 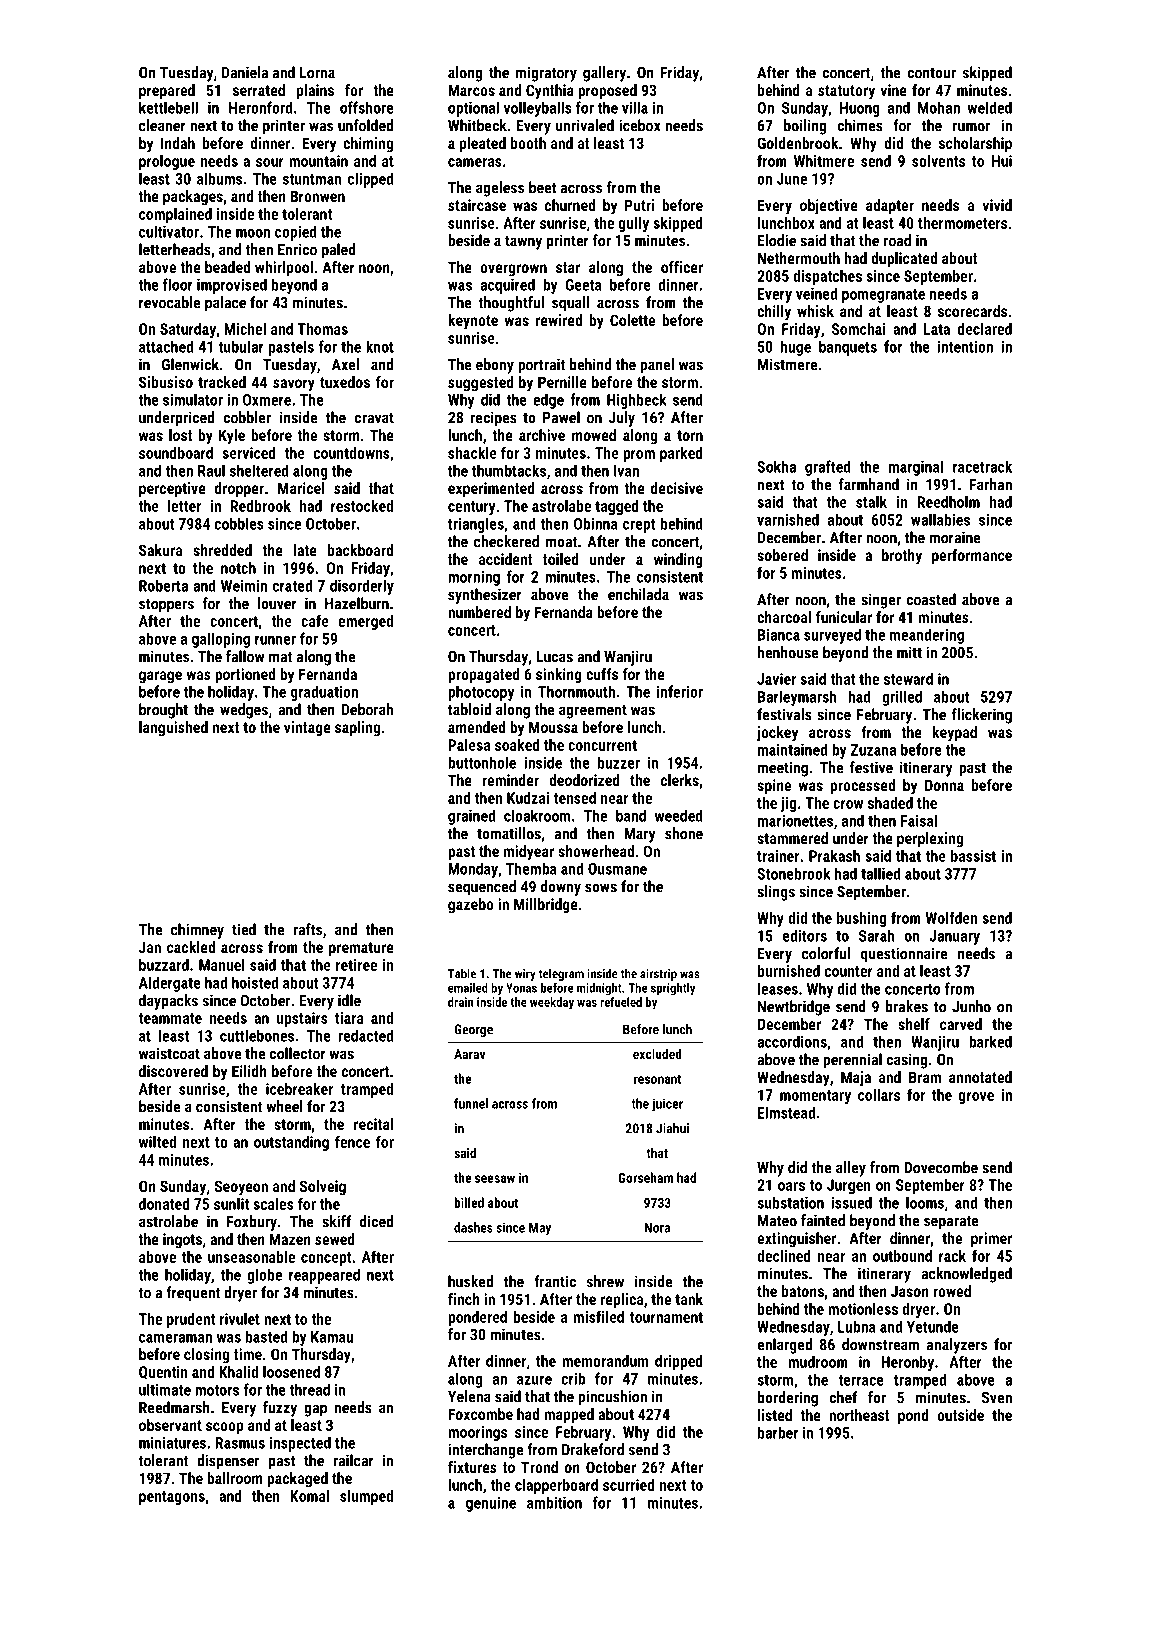 What do you see at coordinates (309, 1496) in the page?
I see `Komal` at bounding box center [309, 1496].
